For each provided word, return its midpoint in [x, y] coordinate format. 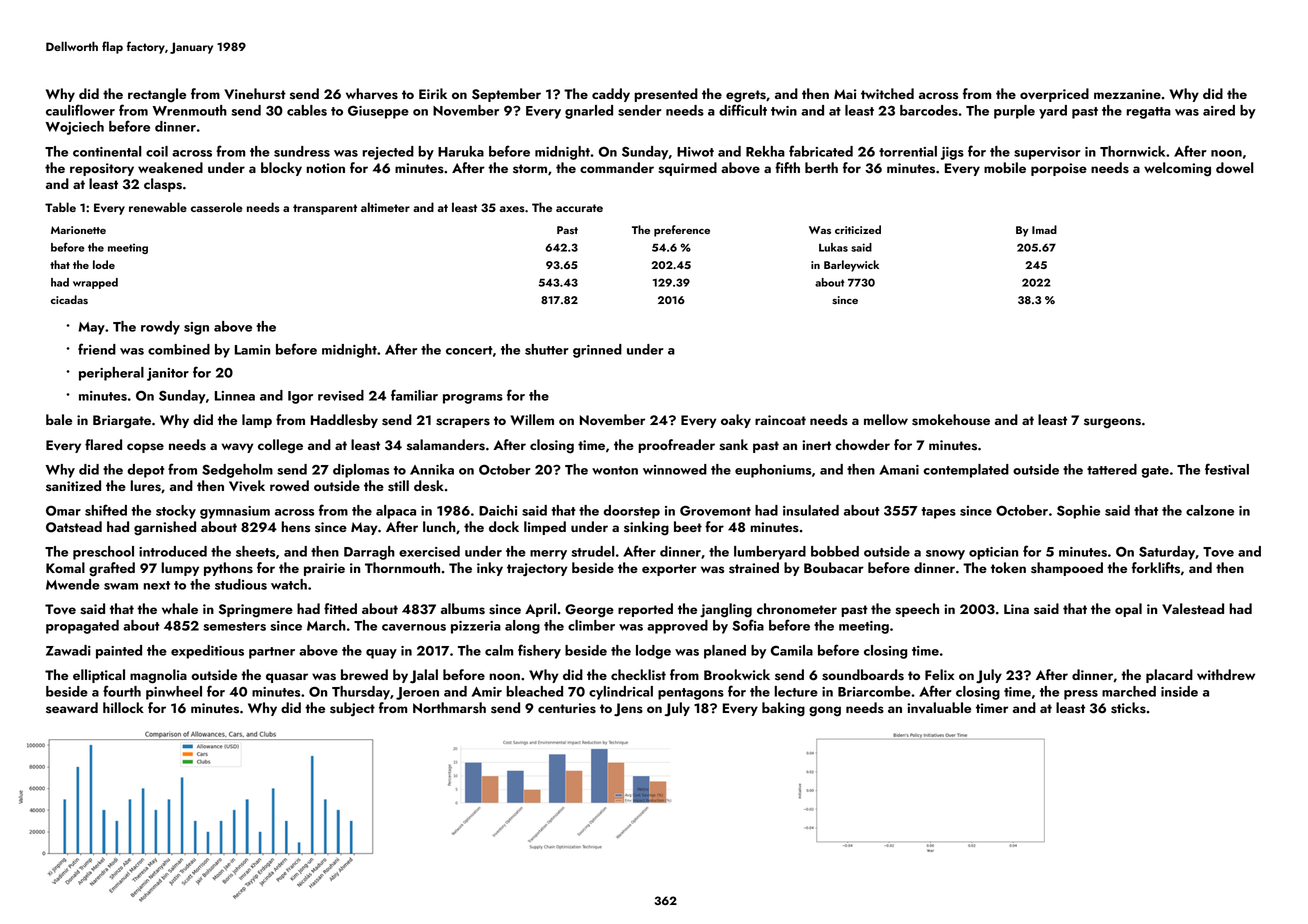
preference [682, 231]
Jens [628, 710]
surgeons [1112, 423]
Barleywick [851, 266]
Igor [300, 397]
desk [429, 486]
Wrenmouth [189, 110]
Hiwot [695, 152]
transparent [325, 209]
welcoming [1177, 169]
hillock [123, 707]
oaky [736, 421]
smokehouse [951, 420]
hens [295, 527]
